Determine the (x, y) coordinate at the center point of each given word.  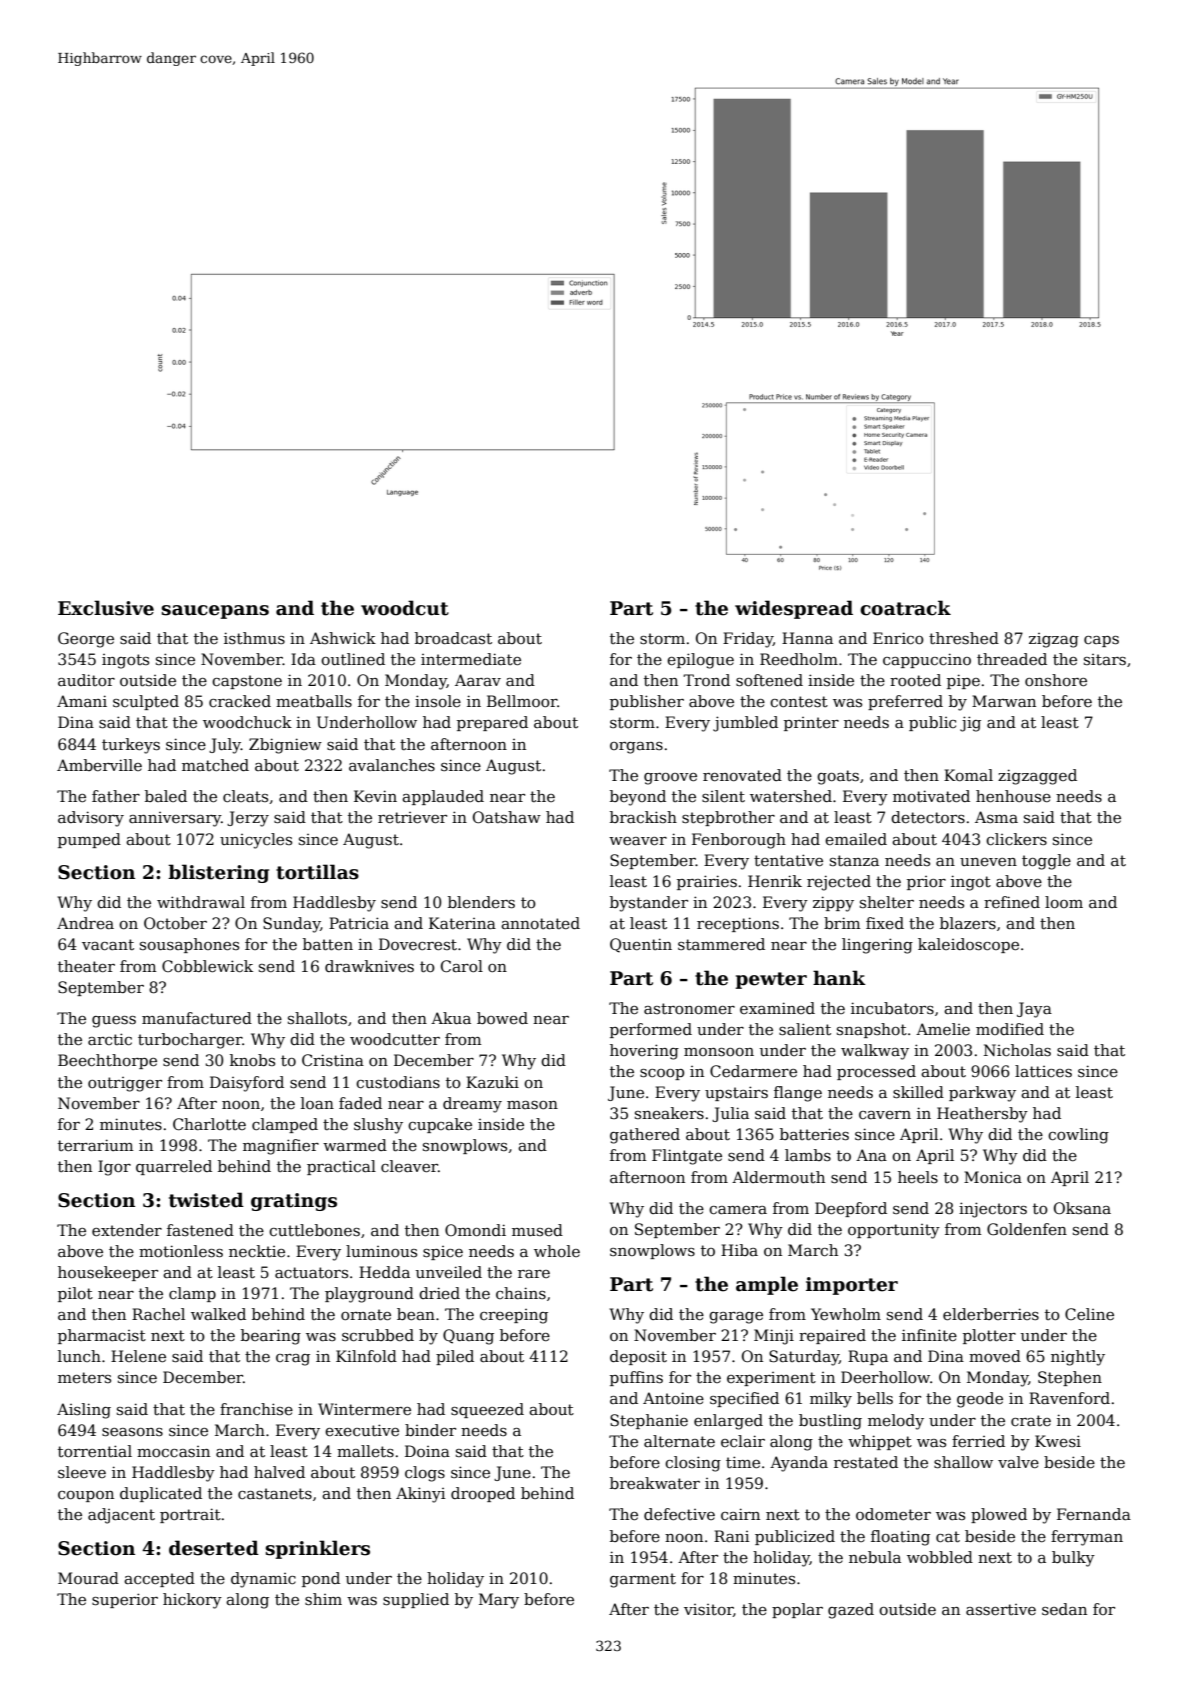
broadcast (453, 638)
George (86, 640)
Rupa (868, 1357)
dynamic (263, 1580)
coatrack (905, 608)
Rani (731, 1536)
